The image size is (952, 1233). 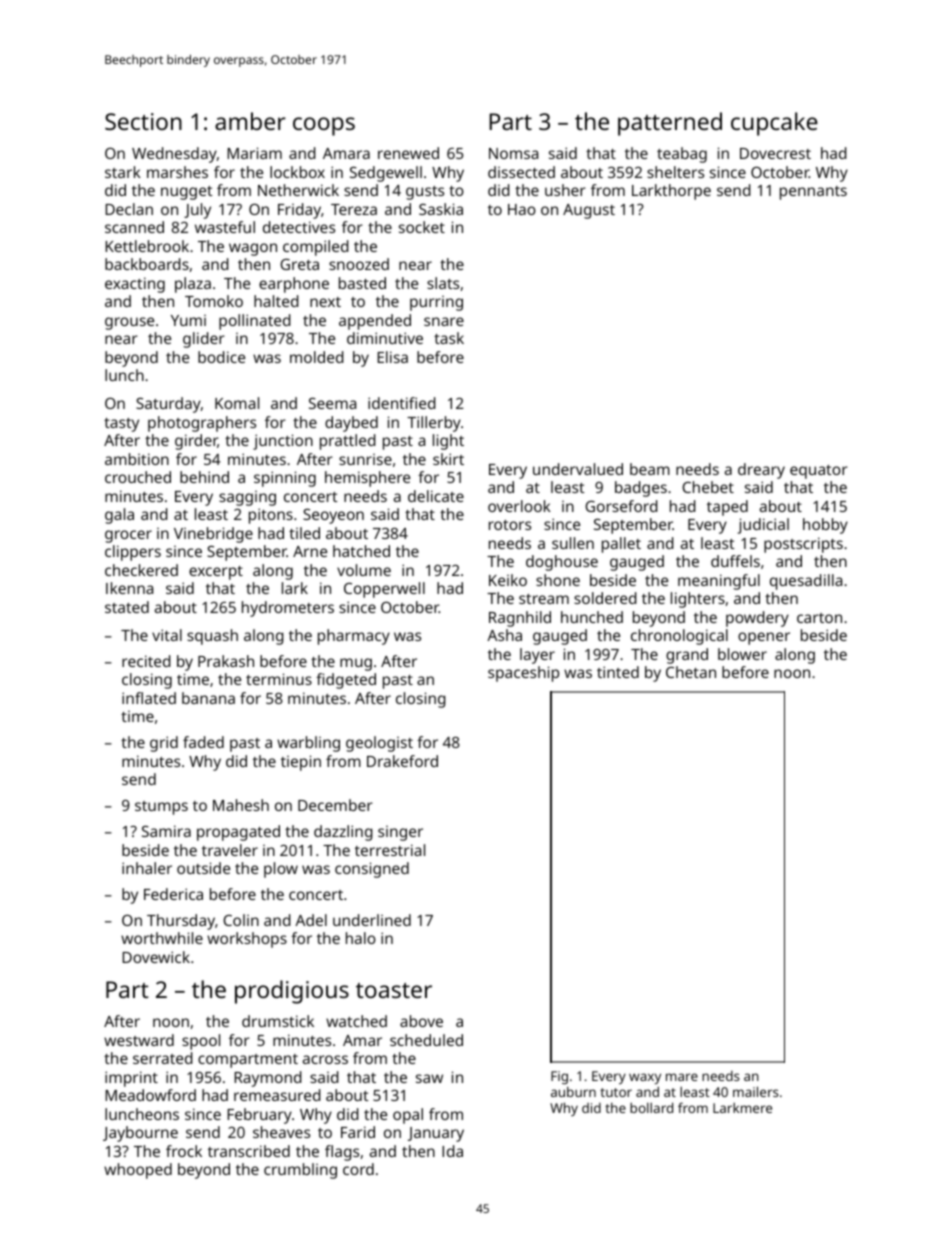 What do you see at coordinates (522, 209) in the screenshot?
I see `Hao` at bounding box center [522, 209].
